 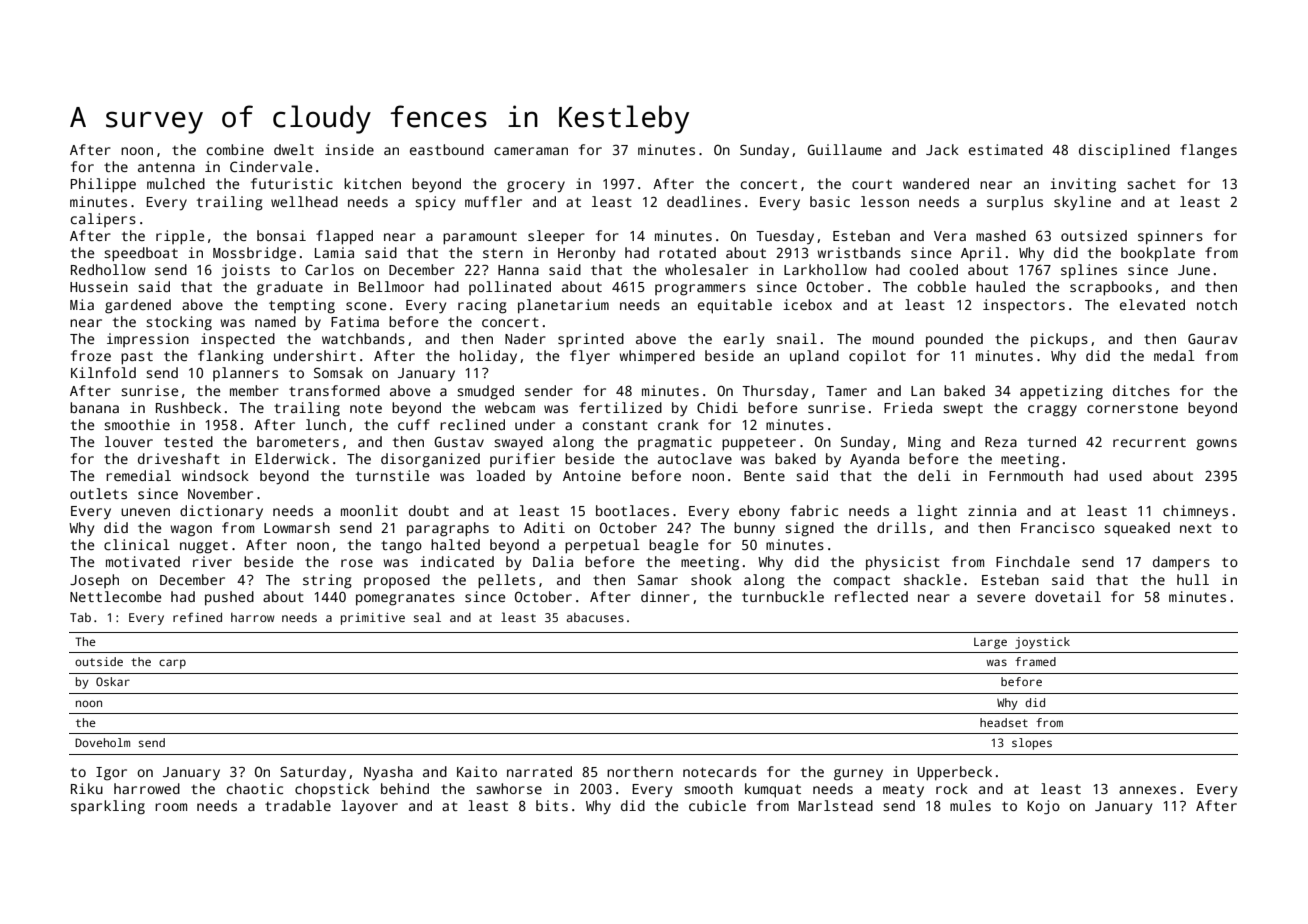 I want to click on sparkling, so click(x=108, y=807).
